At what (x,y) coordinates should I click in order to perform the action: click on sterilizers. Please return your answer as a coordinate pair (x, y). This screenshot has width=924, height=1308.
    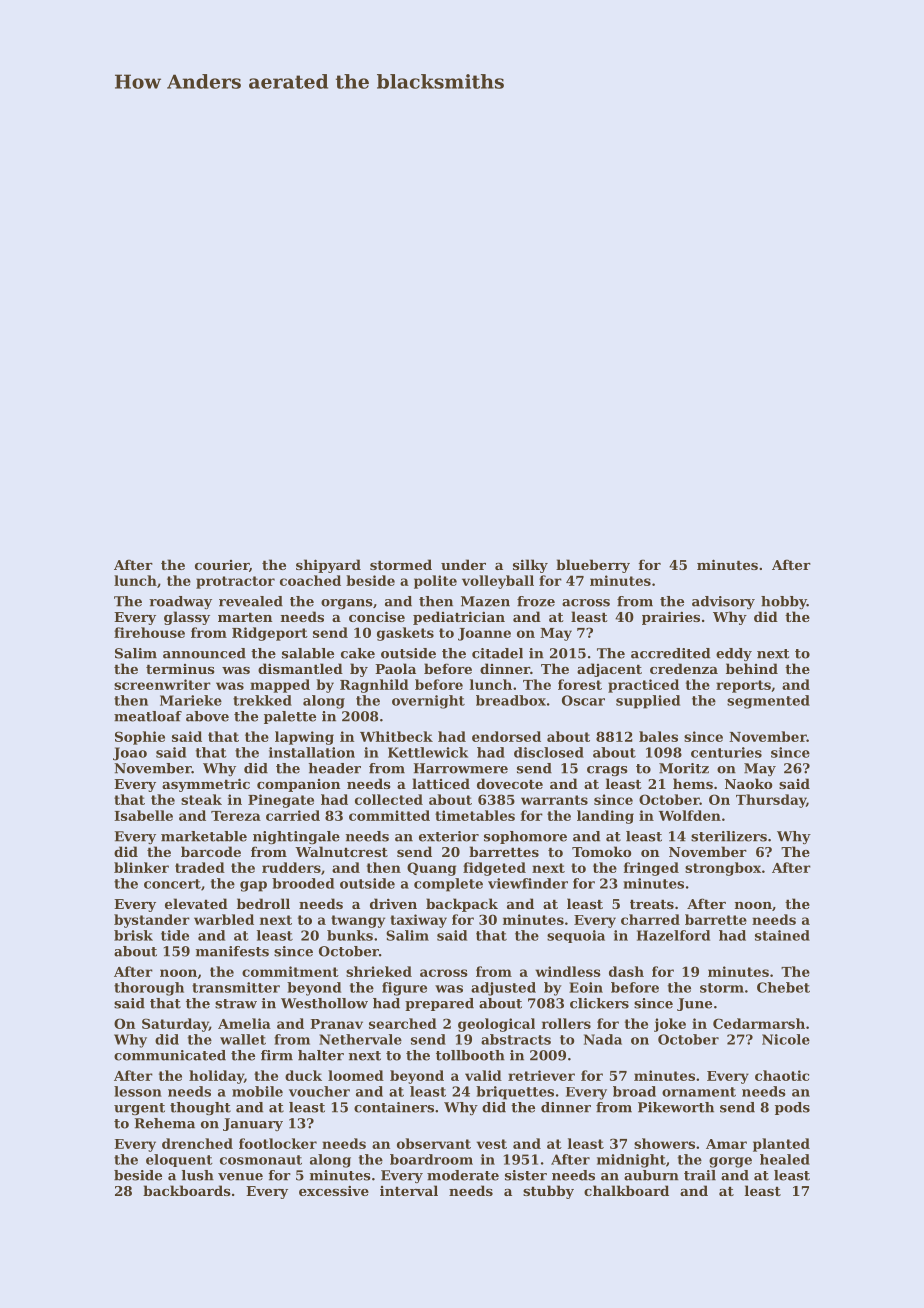
    Looking at the image, I should click on (729, 836).
